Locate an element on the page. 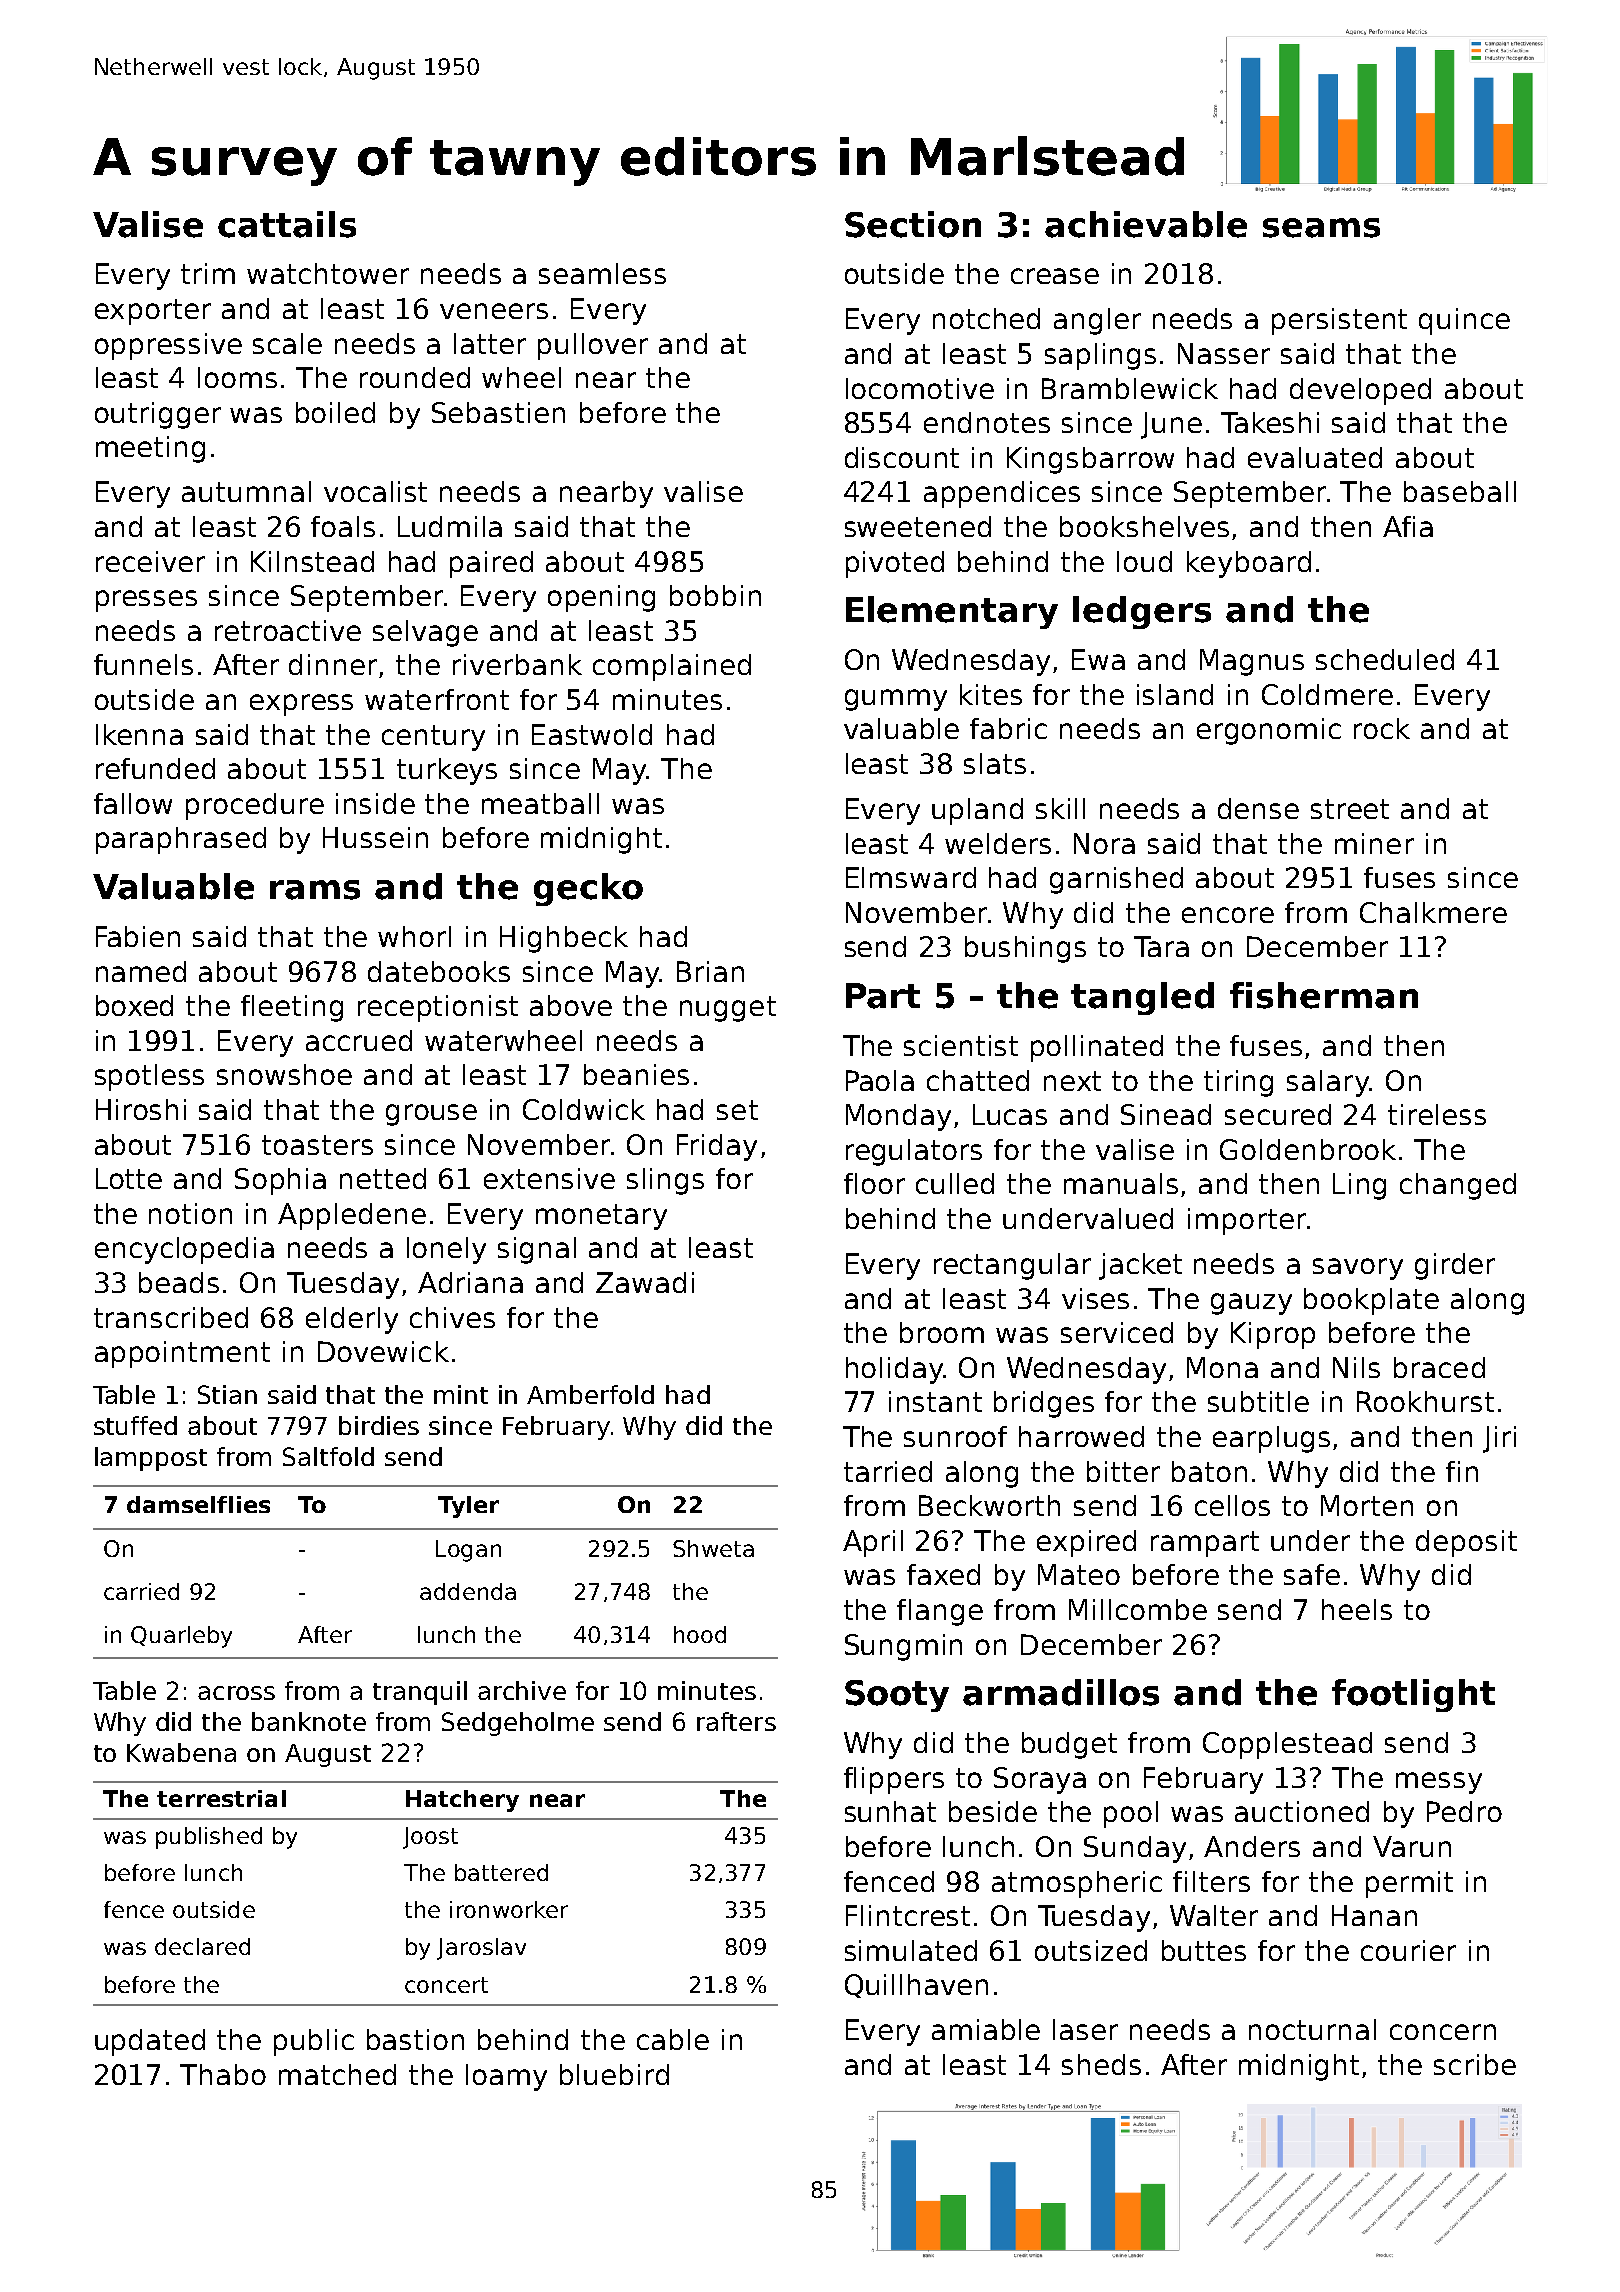  evaluated is located at coordinates (1315, 457).
